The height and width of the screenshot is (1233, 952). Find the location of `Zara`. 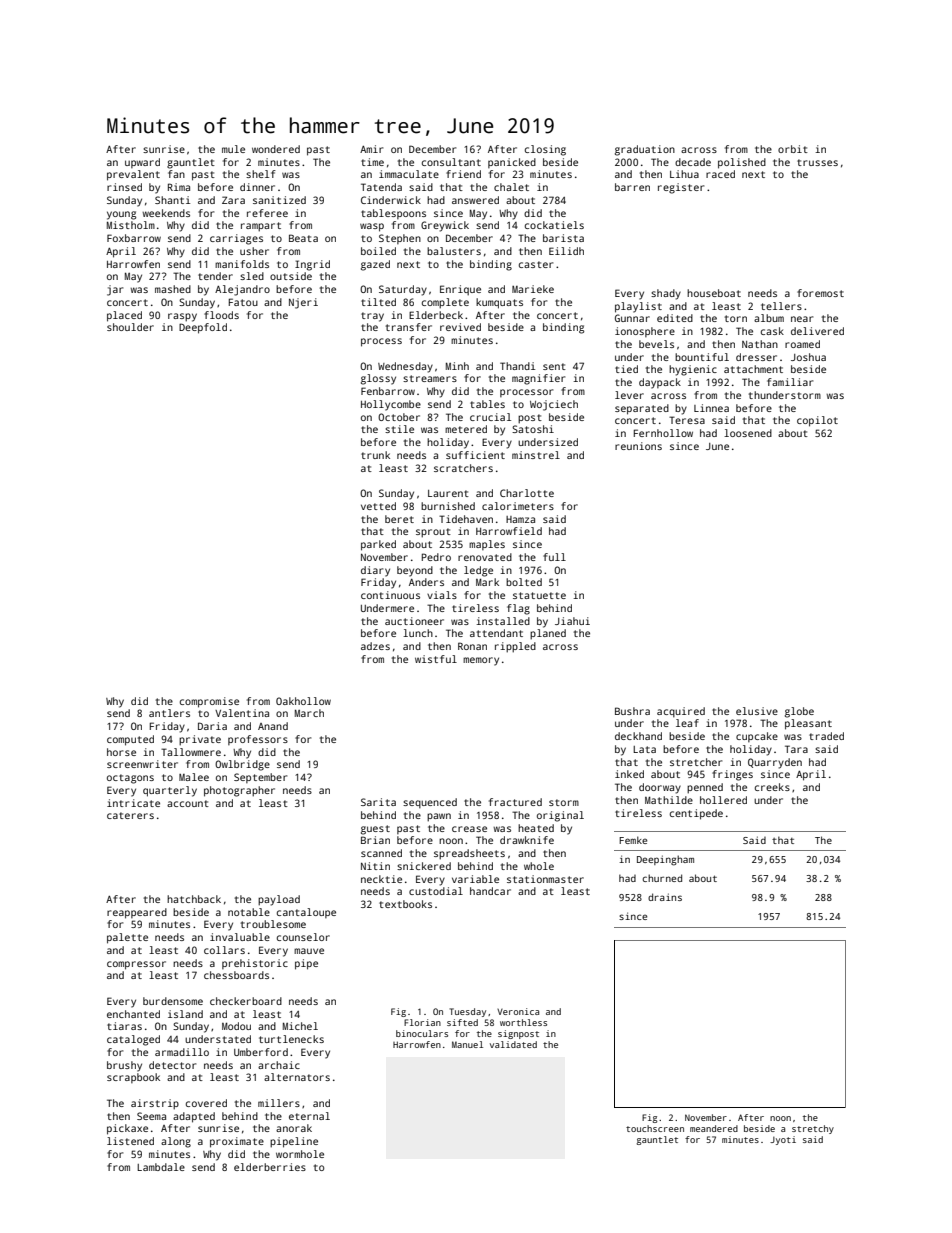

Zara is located at coordinates (233, 200).
